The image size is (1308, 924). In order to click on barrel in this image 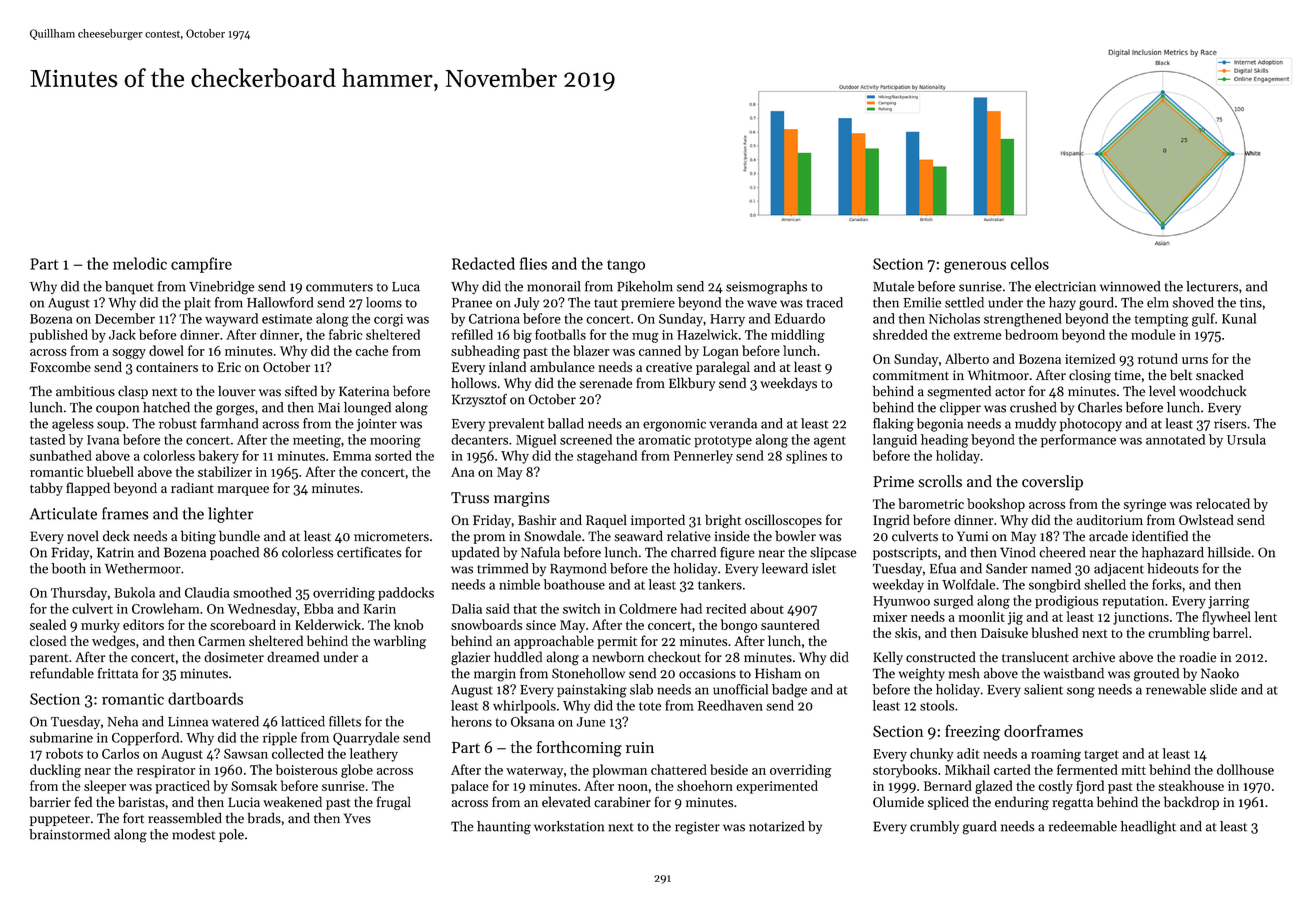, I will do `click(1230, 632)`.
